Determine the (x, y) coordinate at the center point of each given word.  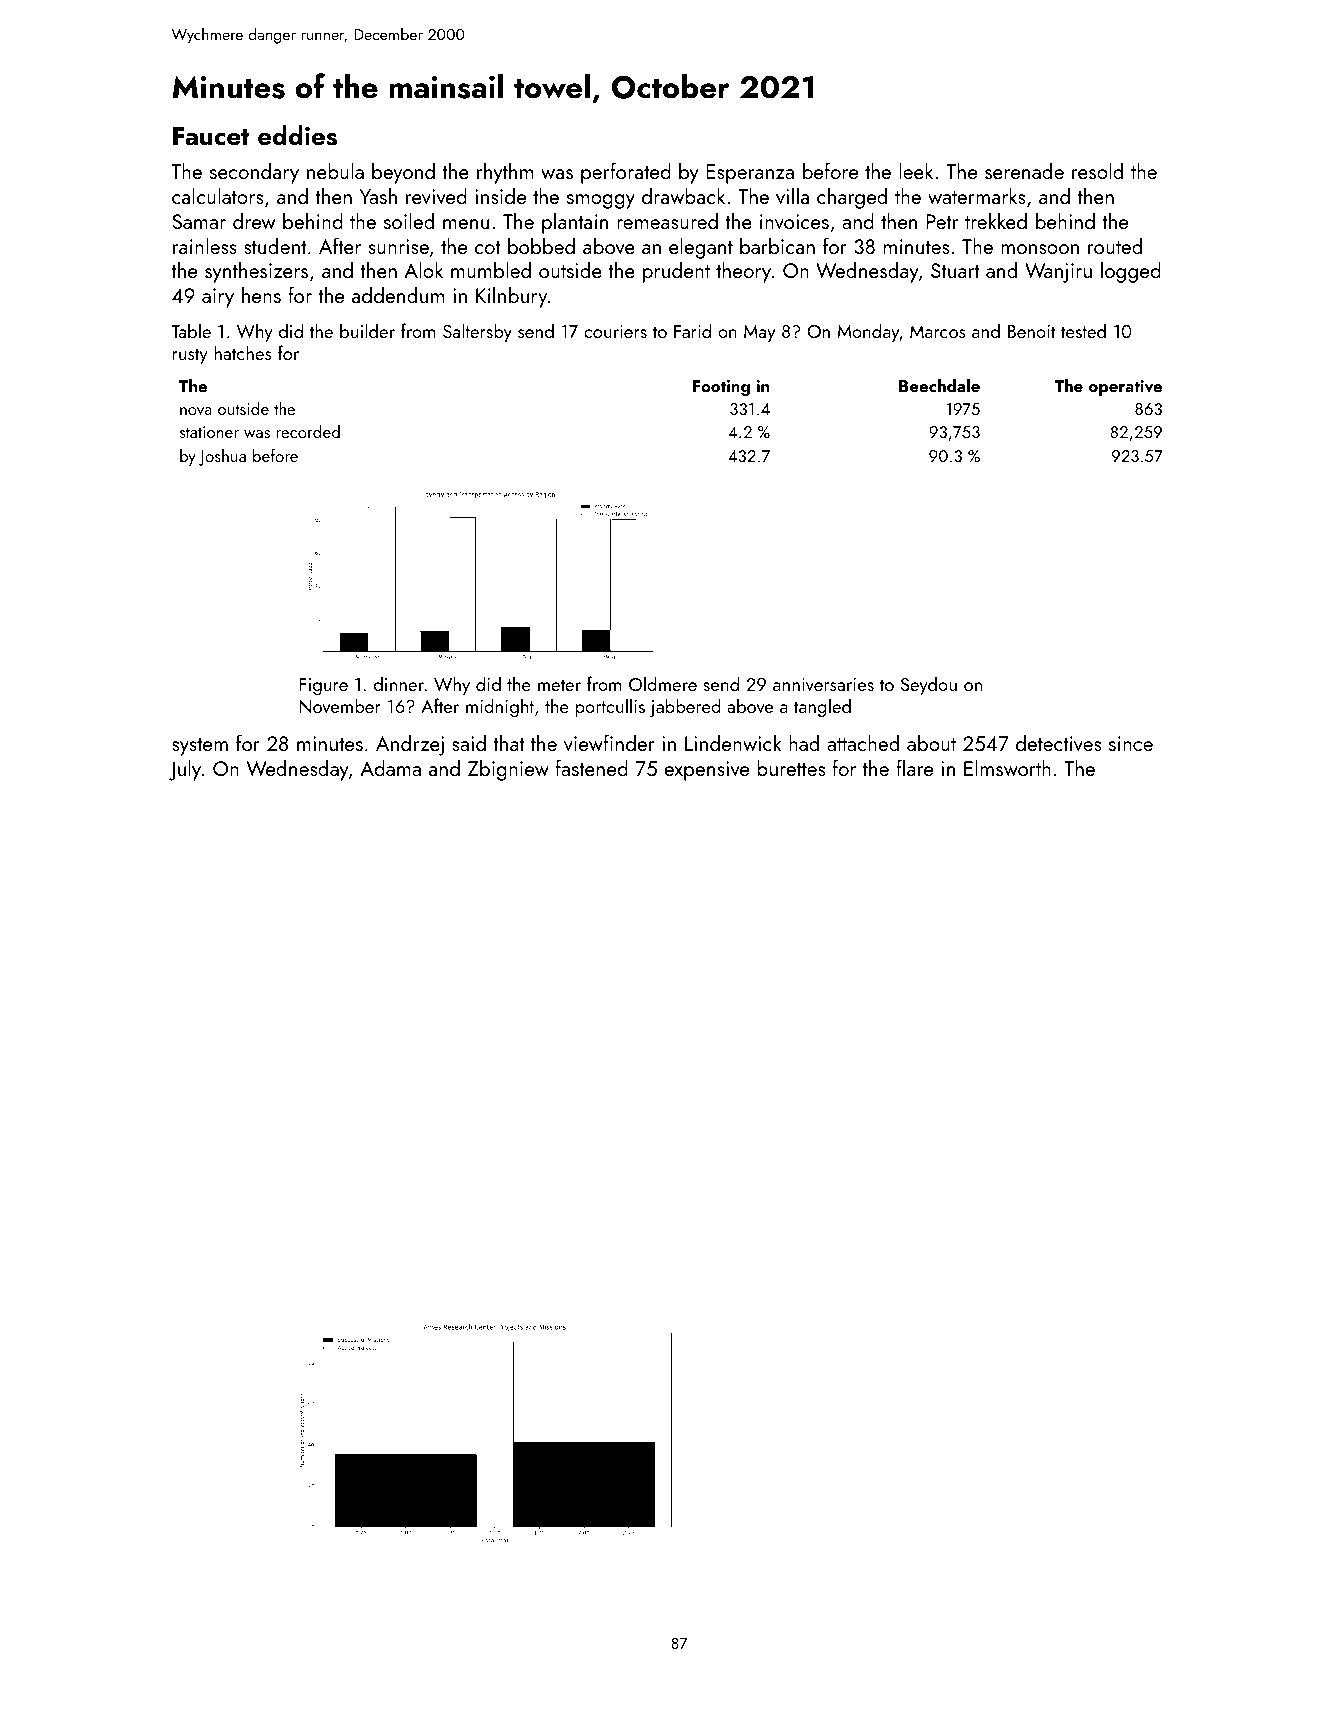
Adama (390, 768)
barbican (777, 246)
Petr (942, 221)
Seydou (929, 685)
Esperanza (750, 174)
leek (916, 171)
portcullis (610, 707)
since (1131, 743)
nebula (335, 171)
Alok (423, 270)
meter (559, 685)
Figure (323, 686)
